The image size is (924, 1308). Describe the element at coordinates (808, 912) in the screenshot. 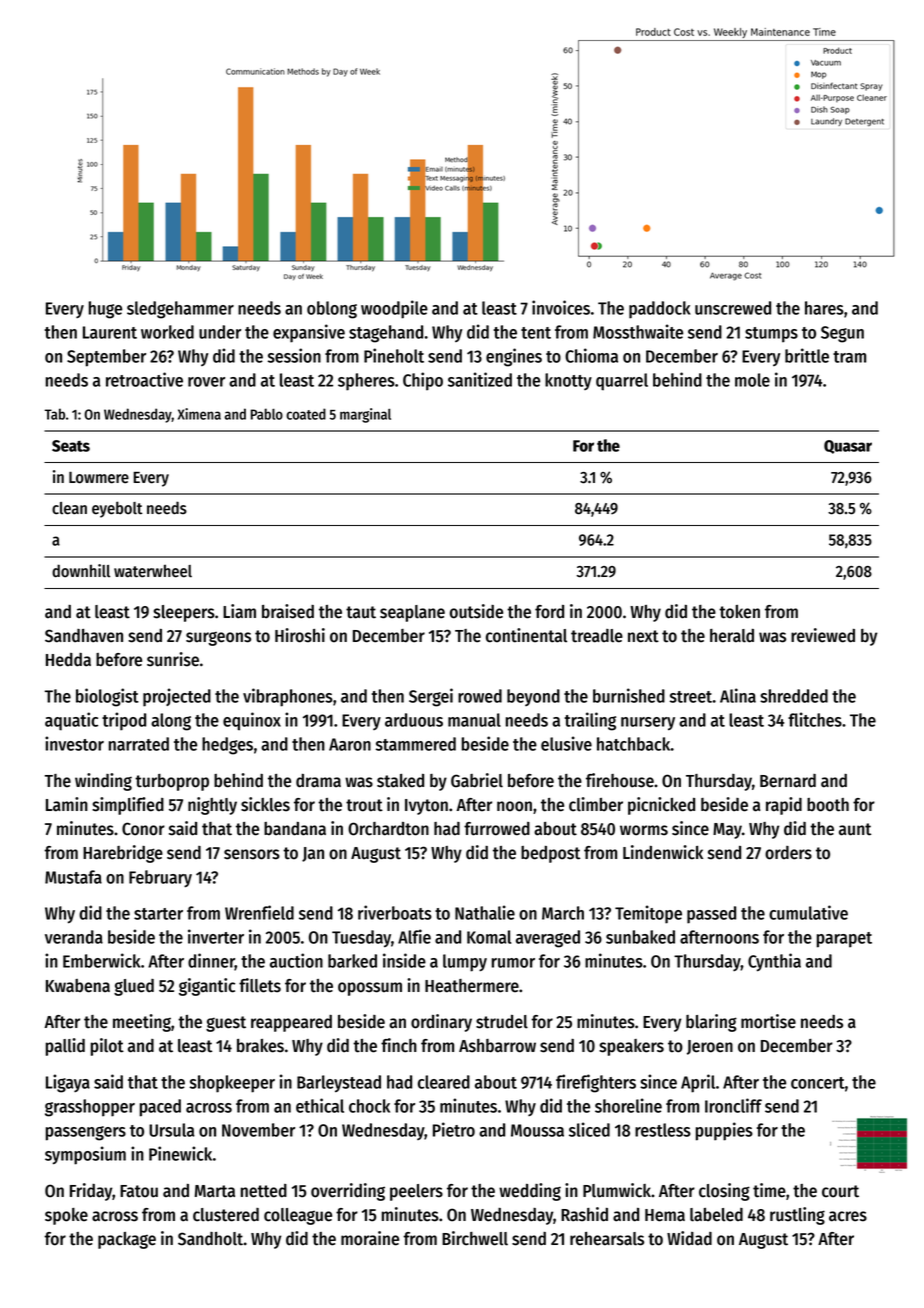

I see `cumulative` at that location.
